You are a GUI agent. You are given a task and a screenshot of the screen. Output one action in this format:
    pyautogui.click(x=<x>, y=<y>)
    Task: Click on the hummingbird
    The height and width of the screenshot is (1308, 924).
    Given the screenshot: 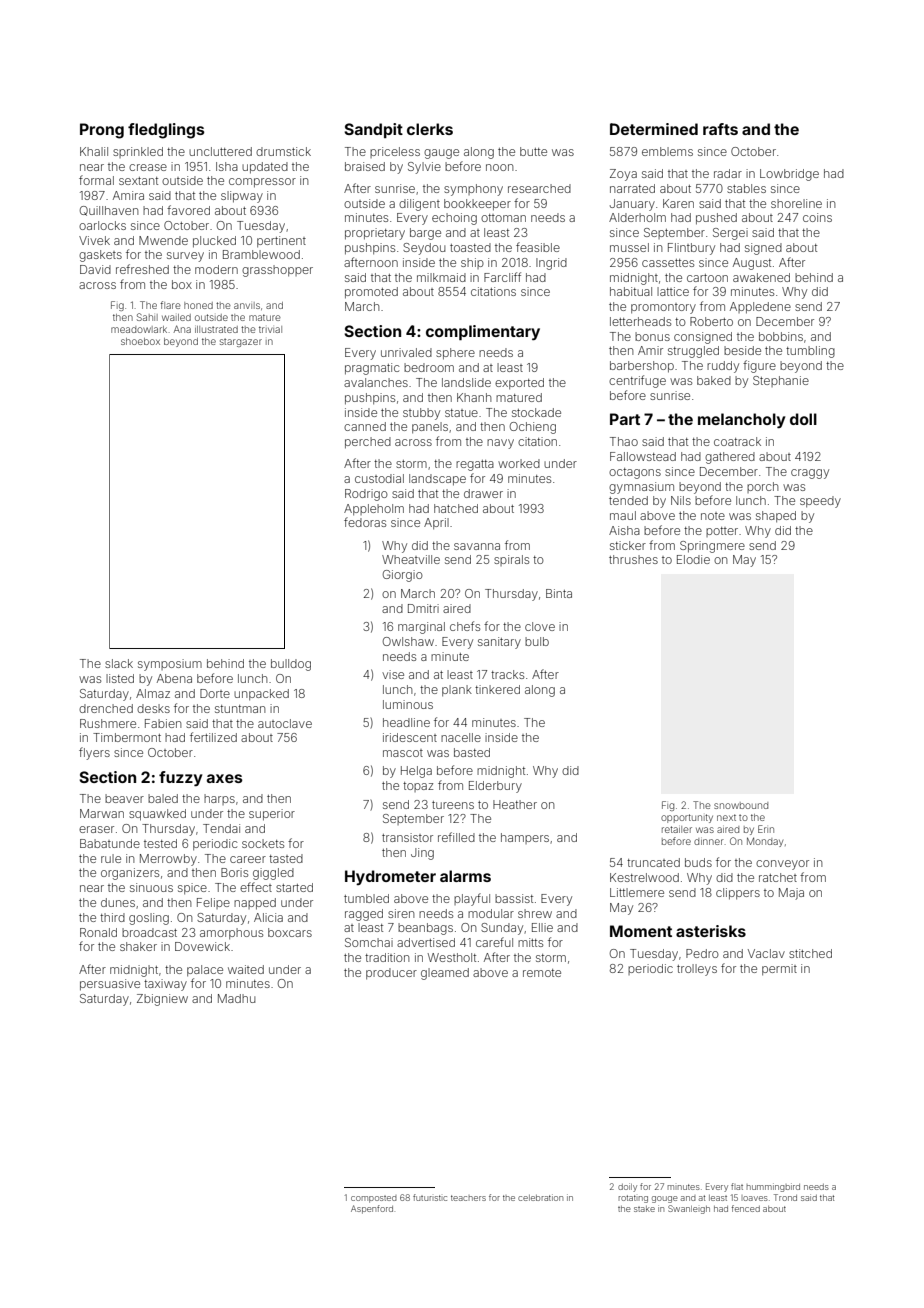 What is the action you would take?
    pyautogui.click(x=773, y=1187)
